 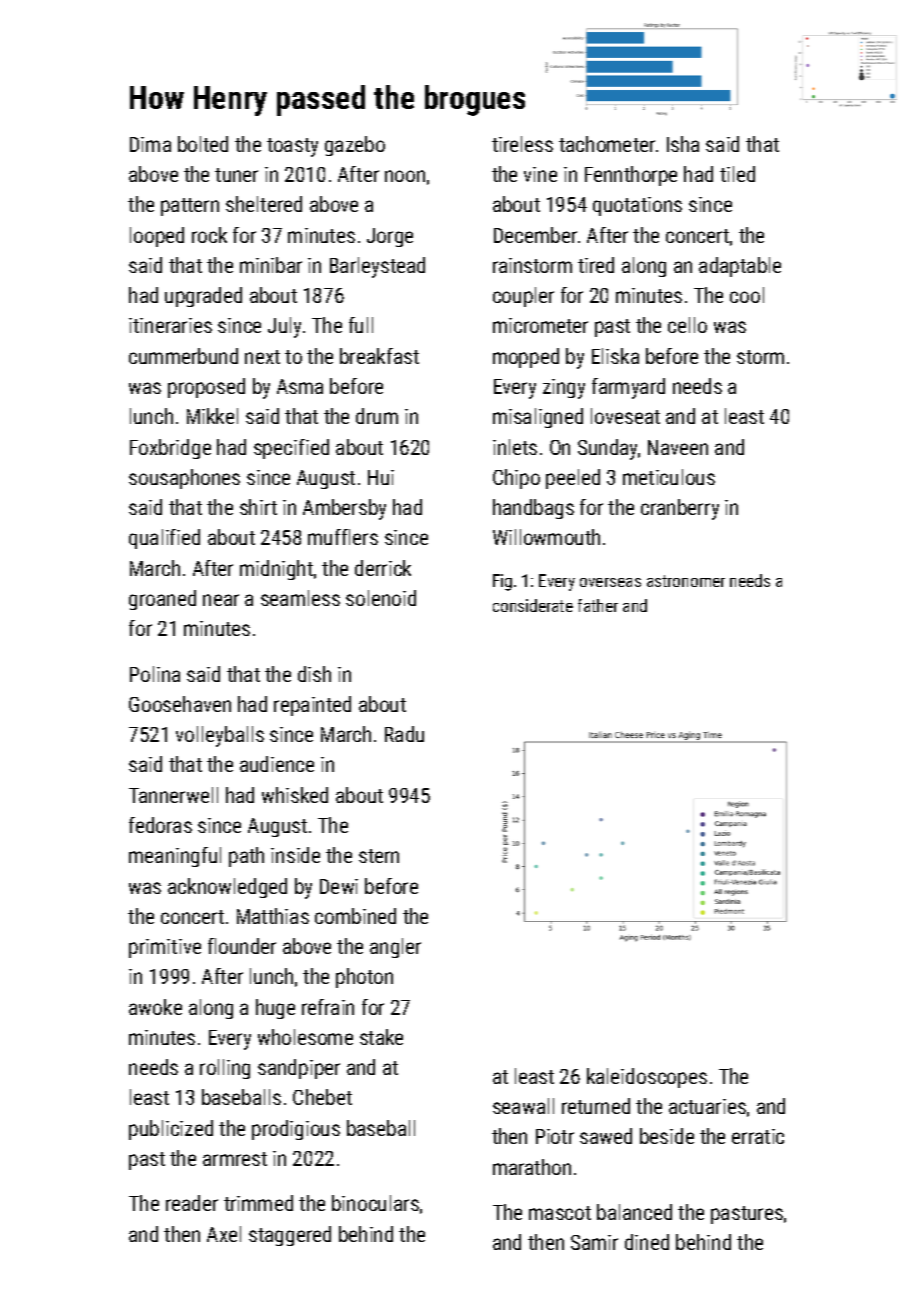 I want to click on dined, so click(x=647, y=1242).
